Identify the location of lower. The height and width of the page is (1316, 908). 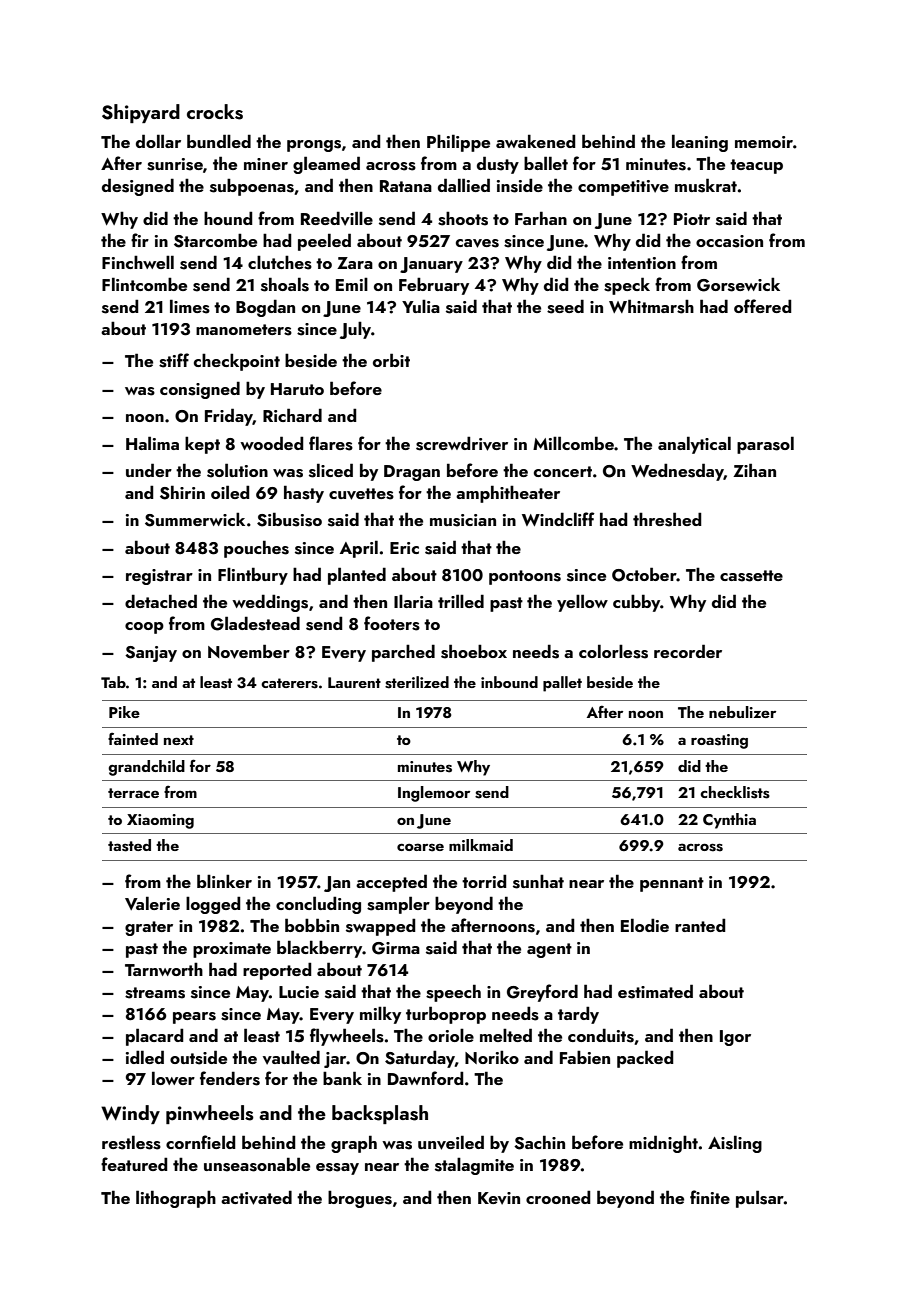
(173, 1078).
